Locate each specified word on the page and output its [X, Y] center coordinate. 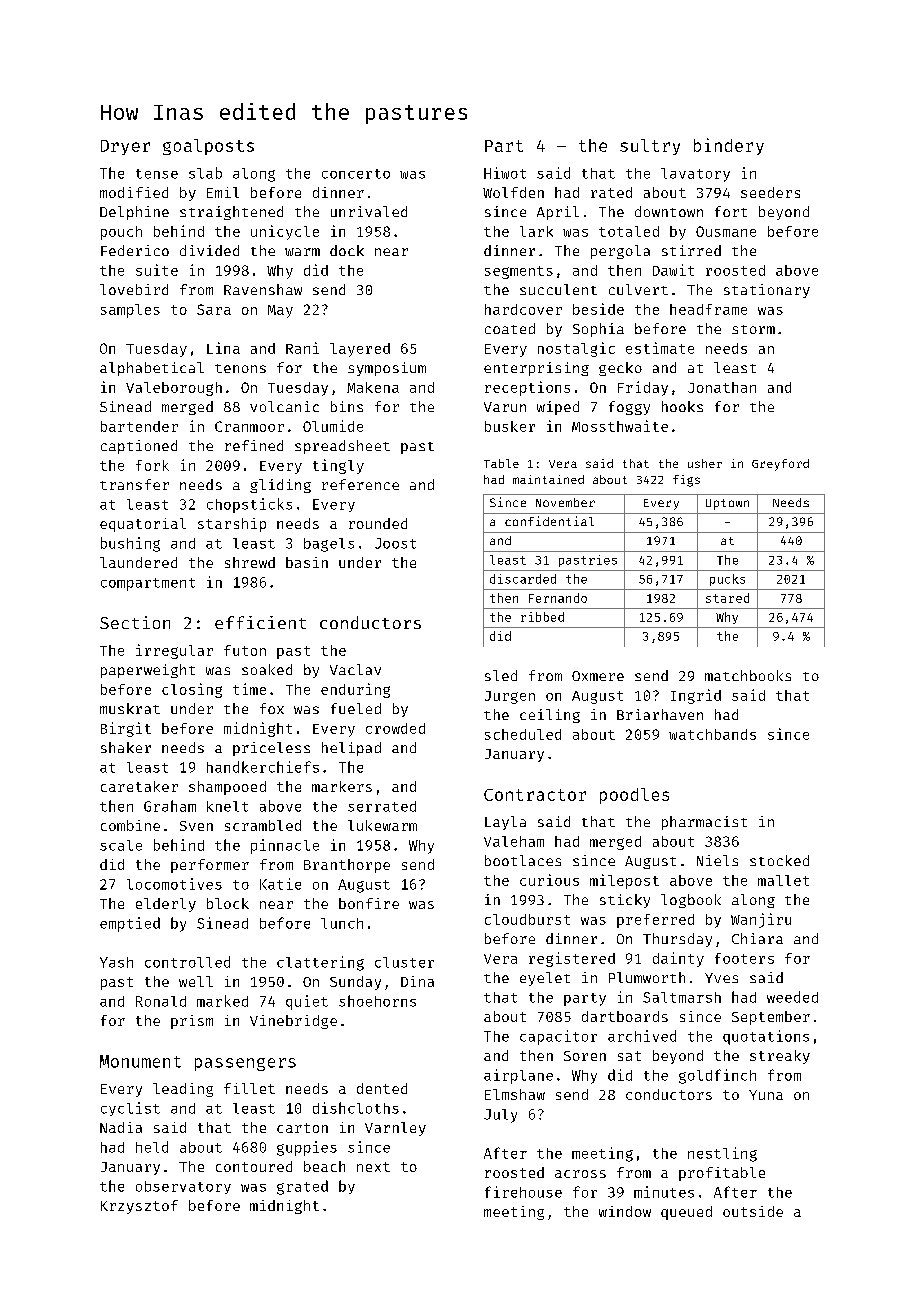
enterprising [536, 369]
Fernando [558, 598]
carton [302, 1128]
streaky [780, 1057]
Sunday [355, 983]
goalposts [208, 147]
